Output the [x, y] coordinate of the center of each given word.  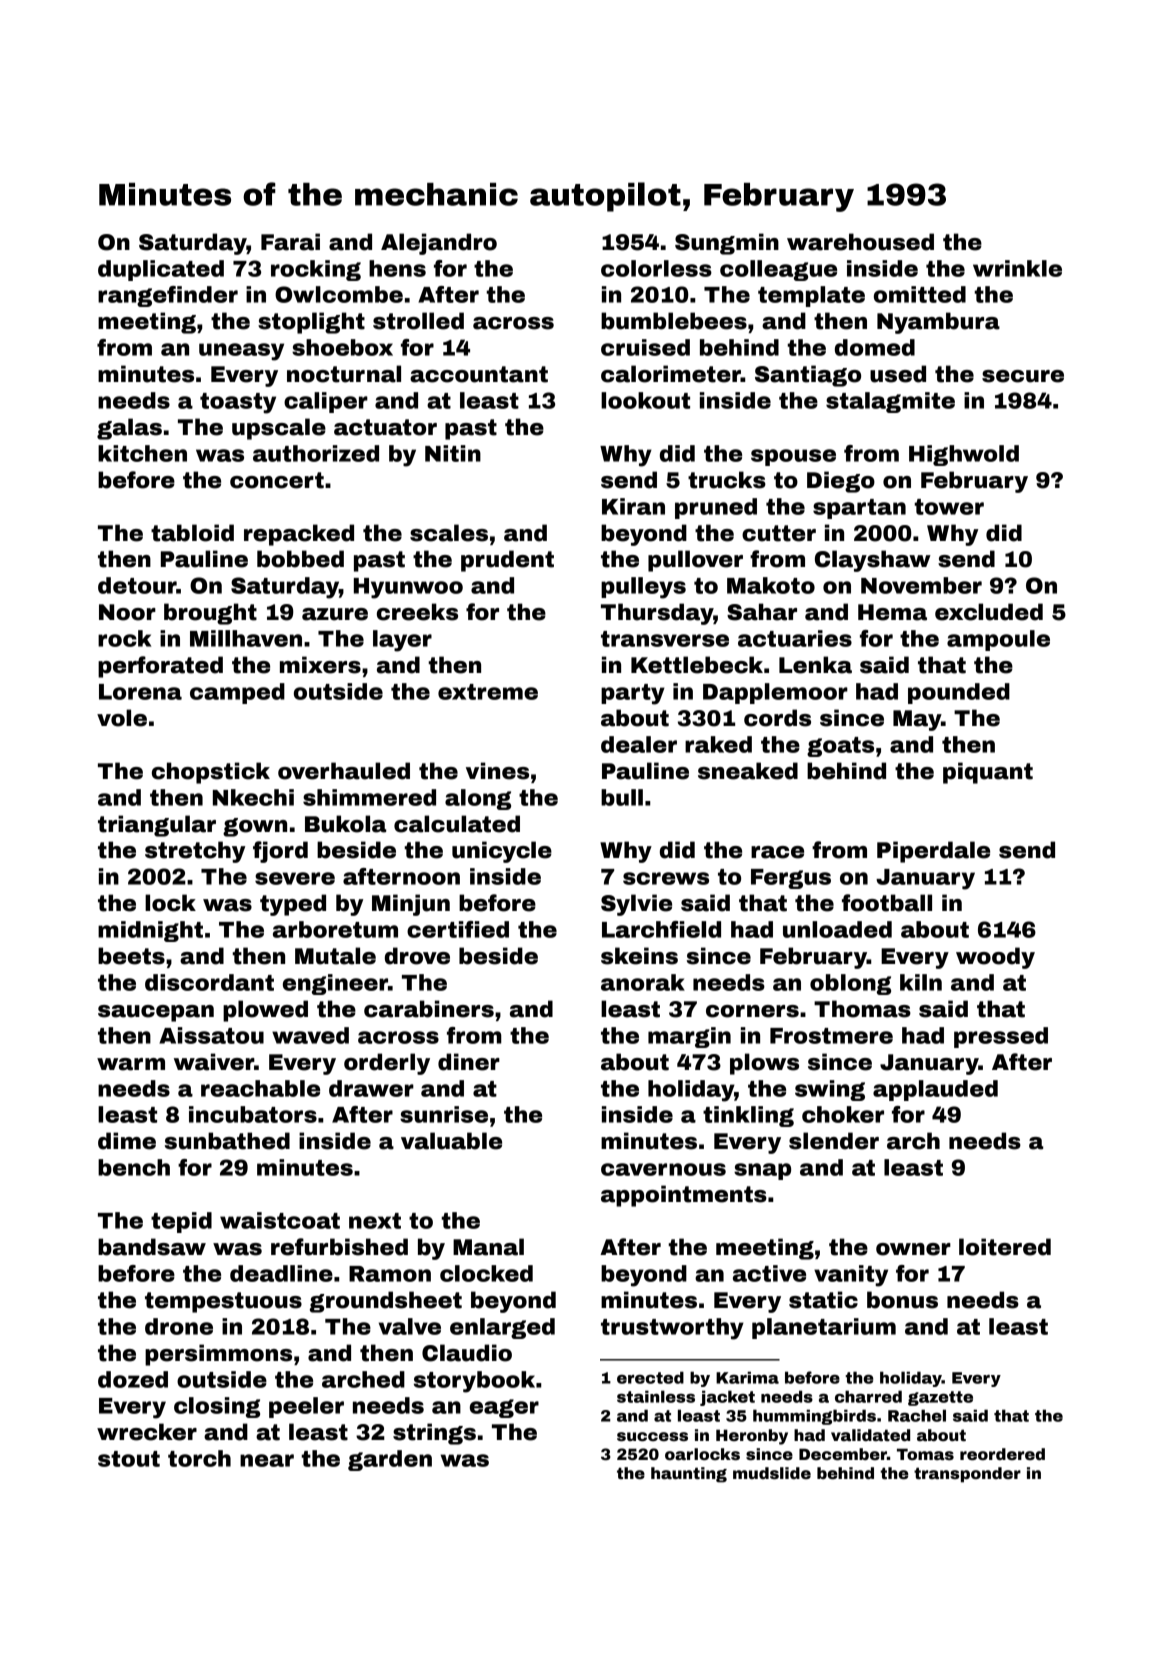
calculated [457, 824]
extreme [488, 692]
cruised [645, 347]
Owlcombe [339, 294]
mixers [320, 665]
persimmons [218, 1355]
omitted [920, 294]
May [917, 720]
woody [995, 958]
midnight [150, 931]
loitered [1005, 1247]
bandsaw [152, 1247]
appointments [684, 1196]
